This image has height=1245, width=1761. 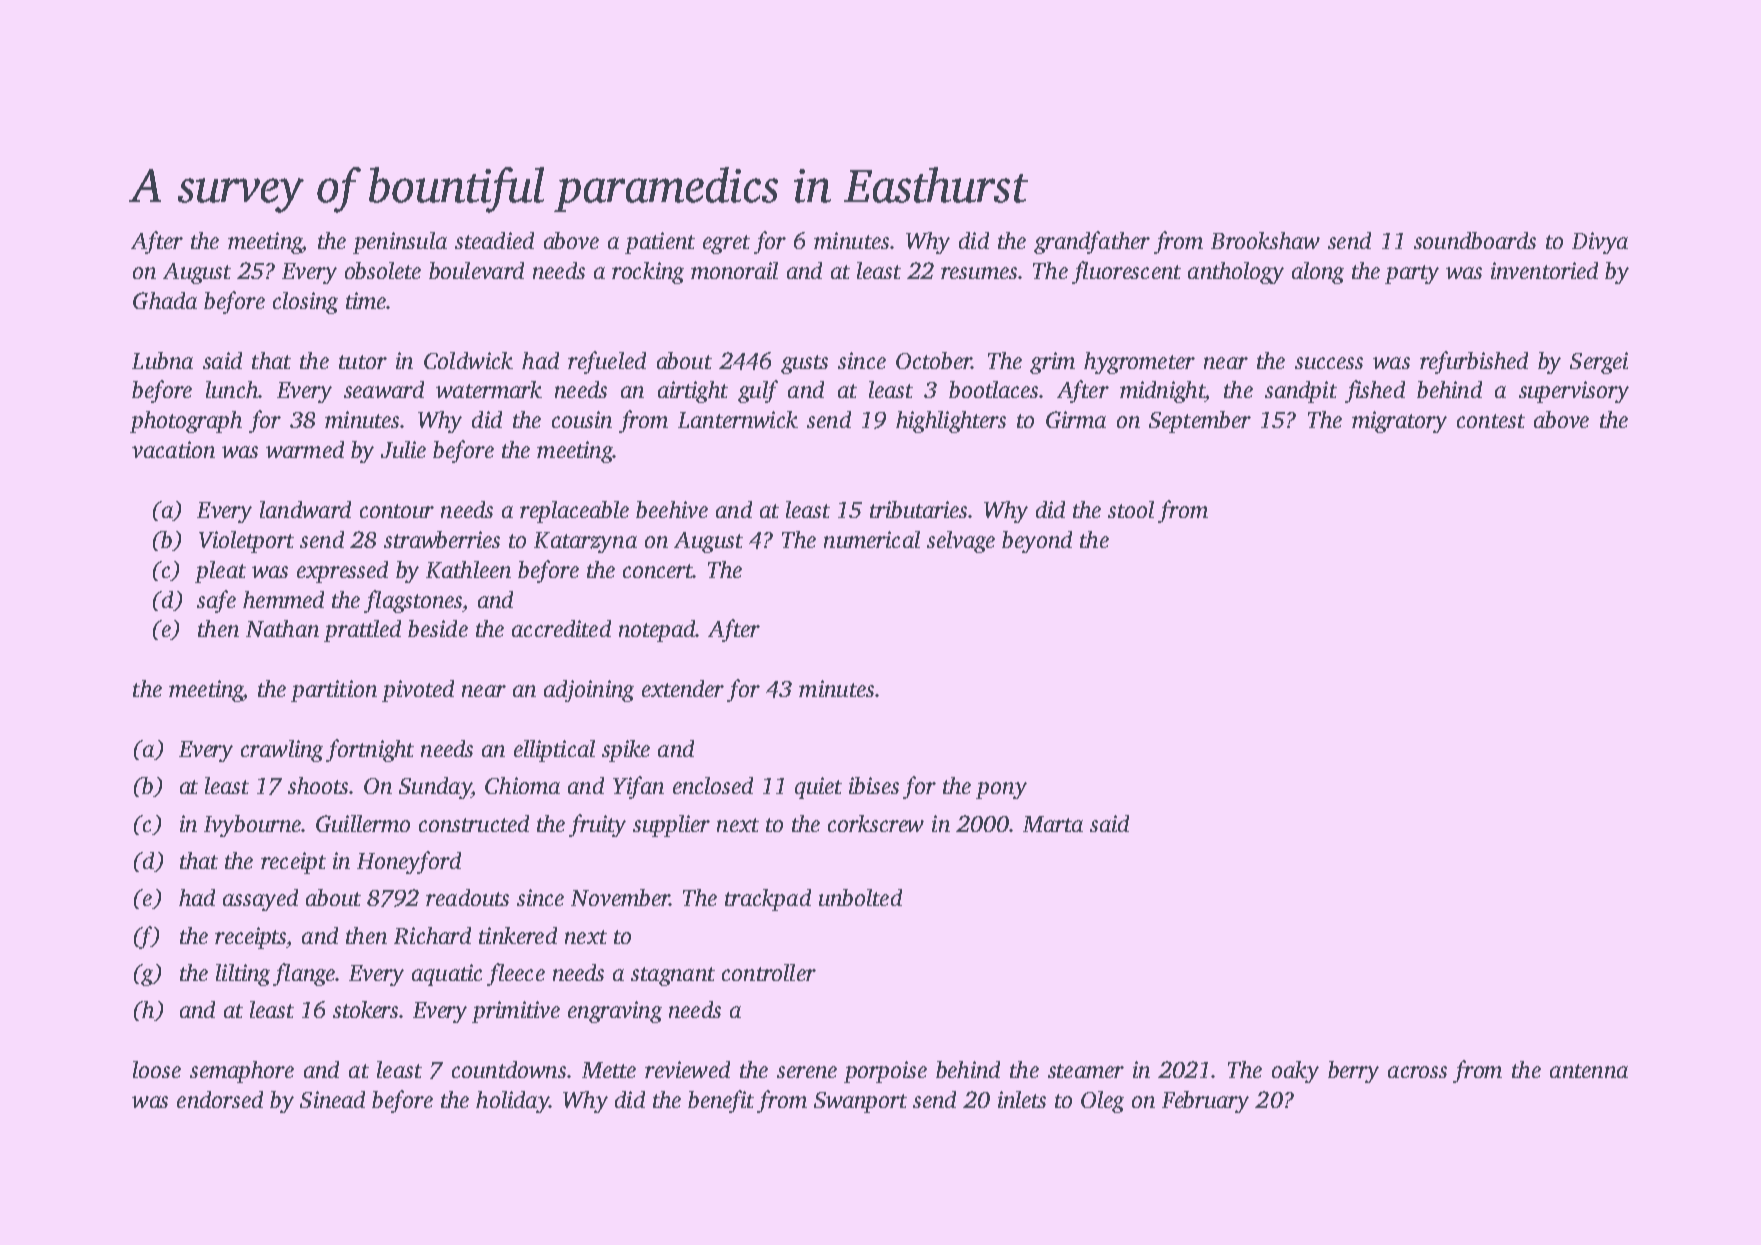 What do you see at coordinates (1131, 509) in the image?
I see `stool` at bounding box center [1131, 509].
